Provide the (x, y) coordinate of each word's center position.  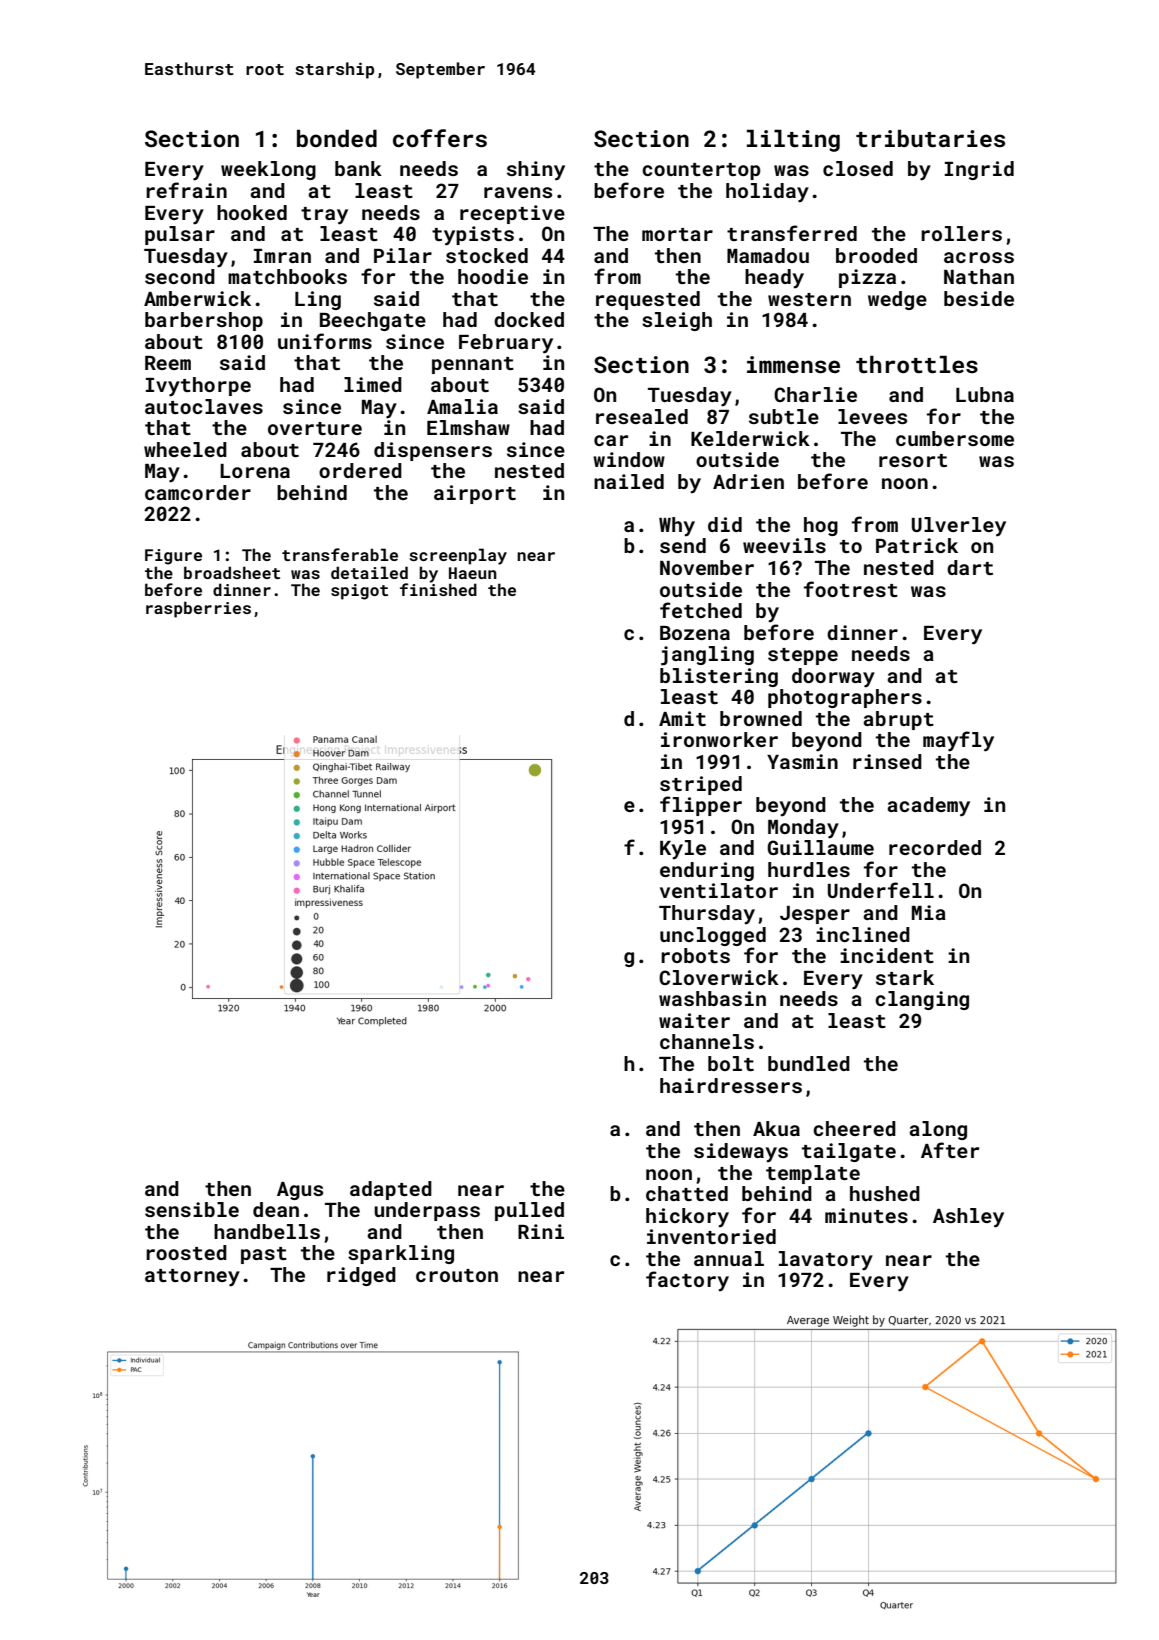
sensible (192, 1209)
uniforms (325, 341)
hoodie (493, 276)
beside (979, 298)
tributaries (930, 138)
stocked (487, 255)
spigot (359, 592)
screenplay (458, 556)
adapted (391, 1190)
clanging (922, 1000)
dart (970, 567)
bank (358, 168)
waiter (694, 1020)
